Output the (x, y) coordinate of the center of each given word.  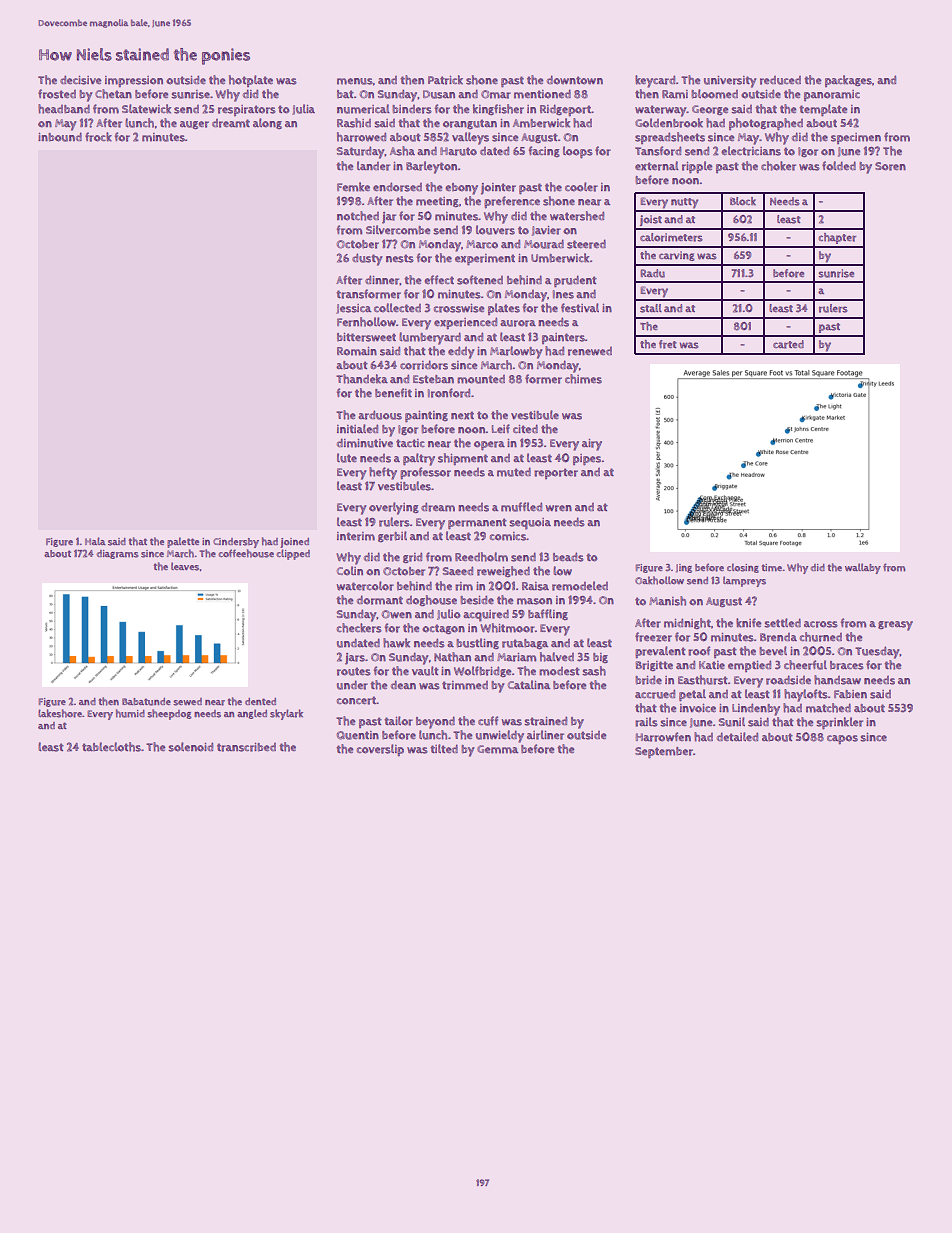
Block (743, 201)
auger (194, 125)
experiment (485, 259)
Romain (357, 351)
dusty (367, 259)
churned (821, 637)
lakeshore (60, 713)
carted (788, 344)
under (352, 685)
